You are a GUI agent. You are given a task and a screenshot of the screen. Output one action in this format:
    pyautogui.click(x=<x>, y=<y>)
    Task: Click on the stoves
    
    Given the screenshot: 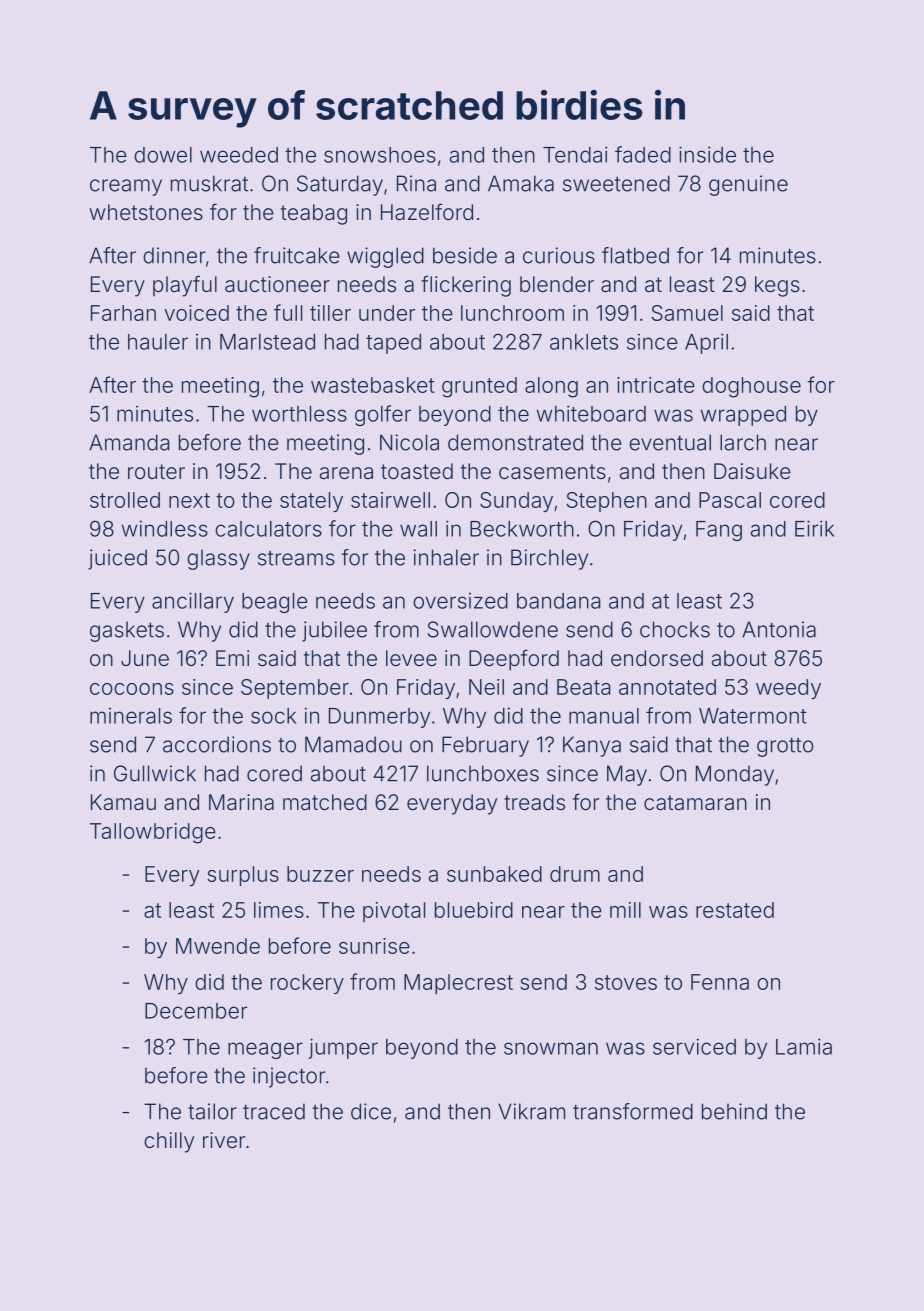 What is the action you would take?
    pyautogui.click(x=626, y=982)
